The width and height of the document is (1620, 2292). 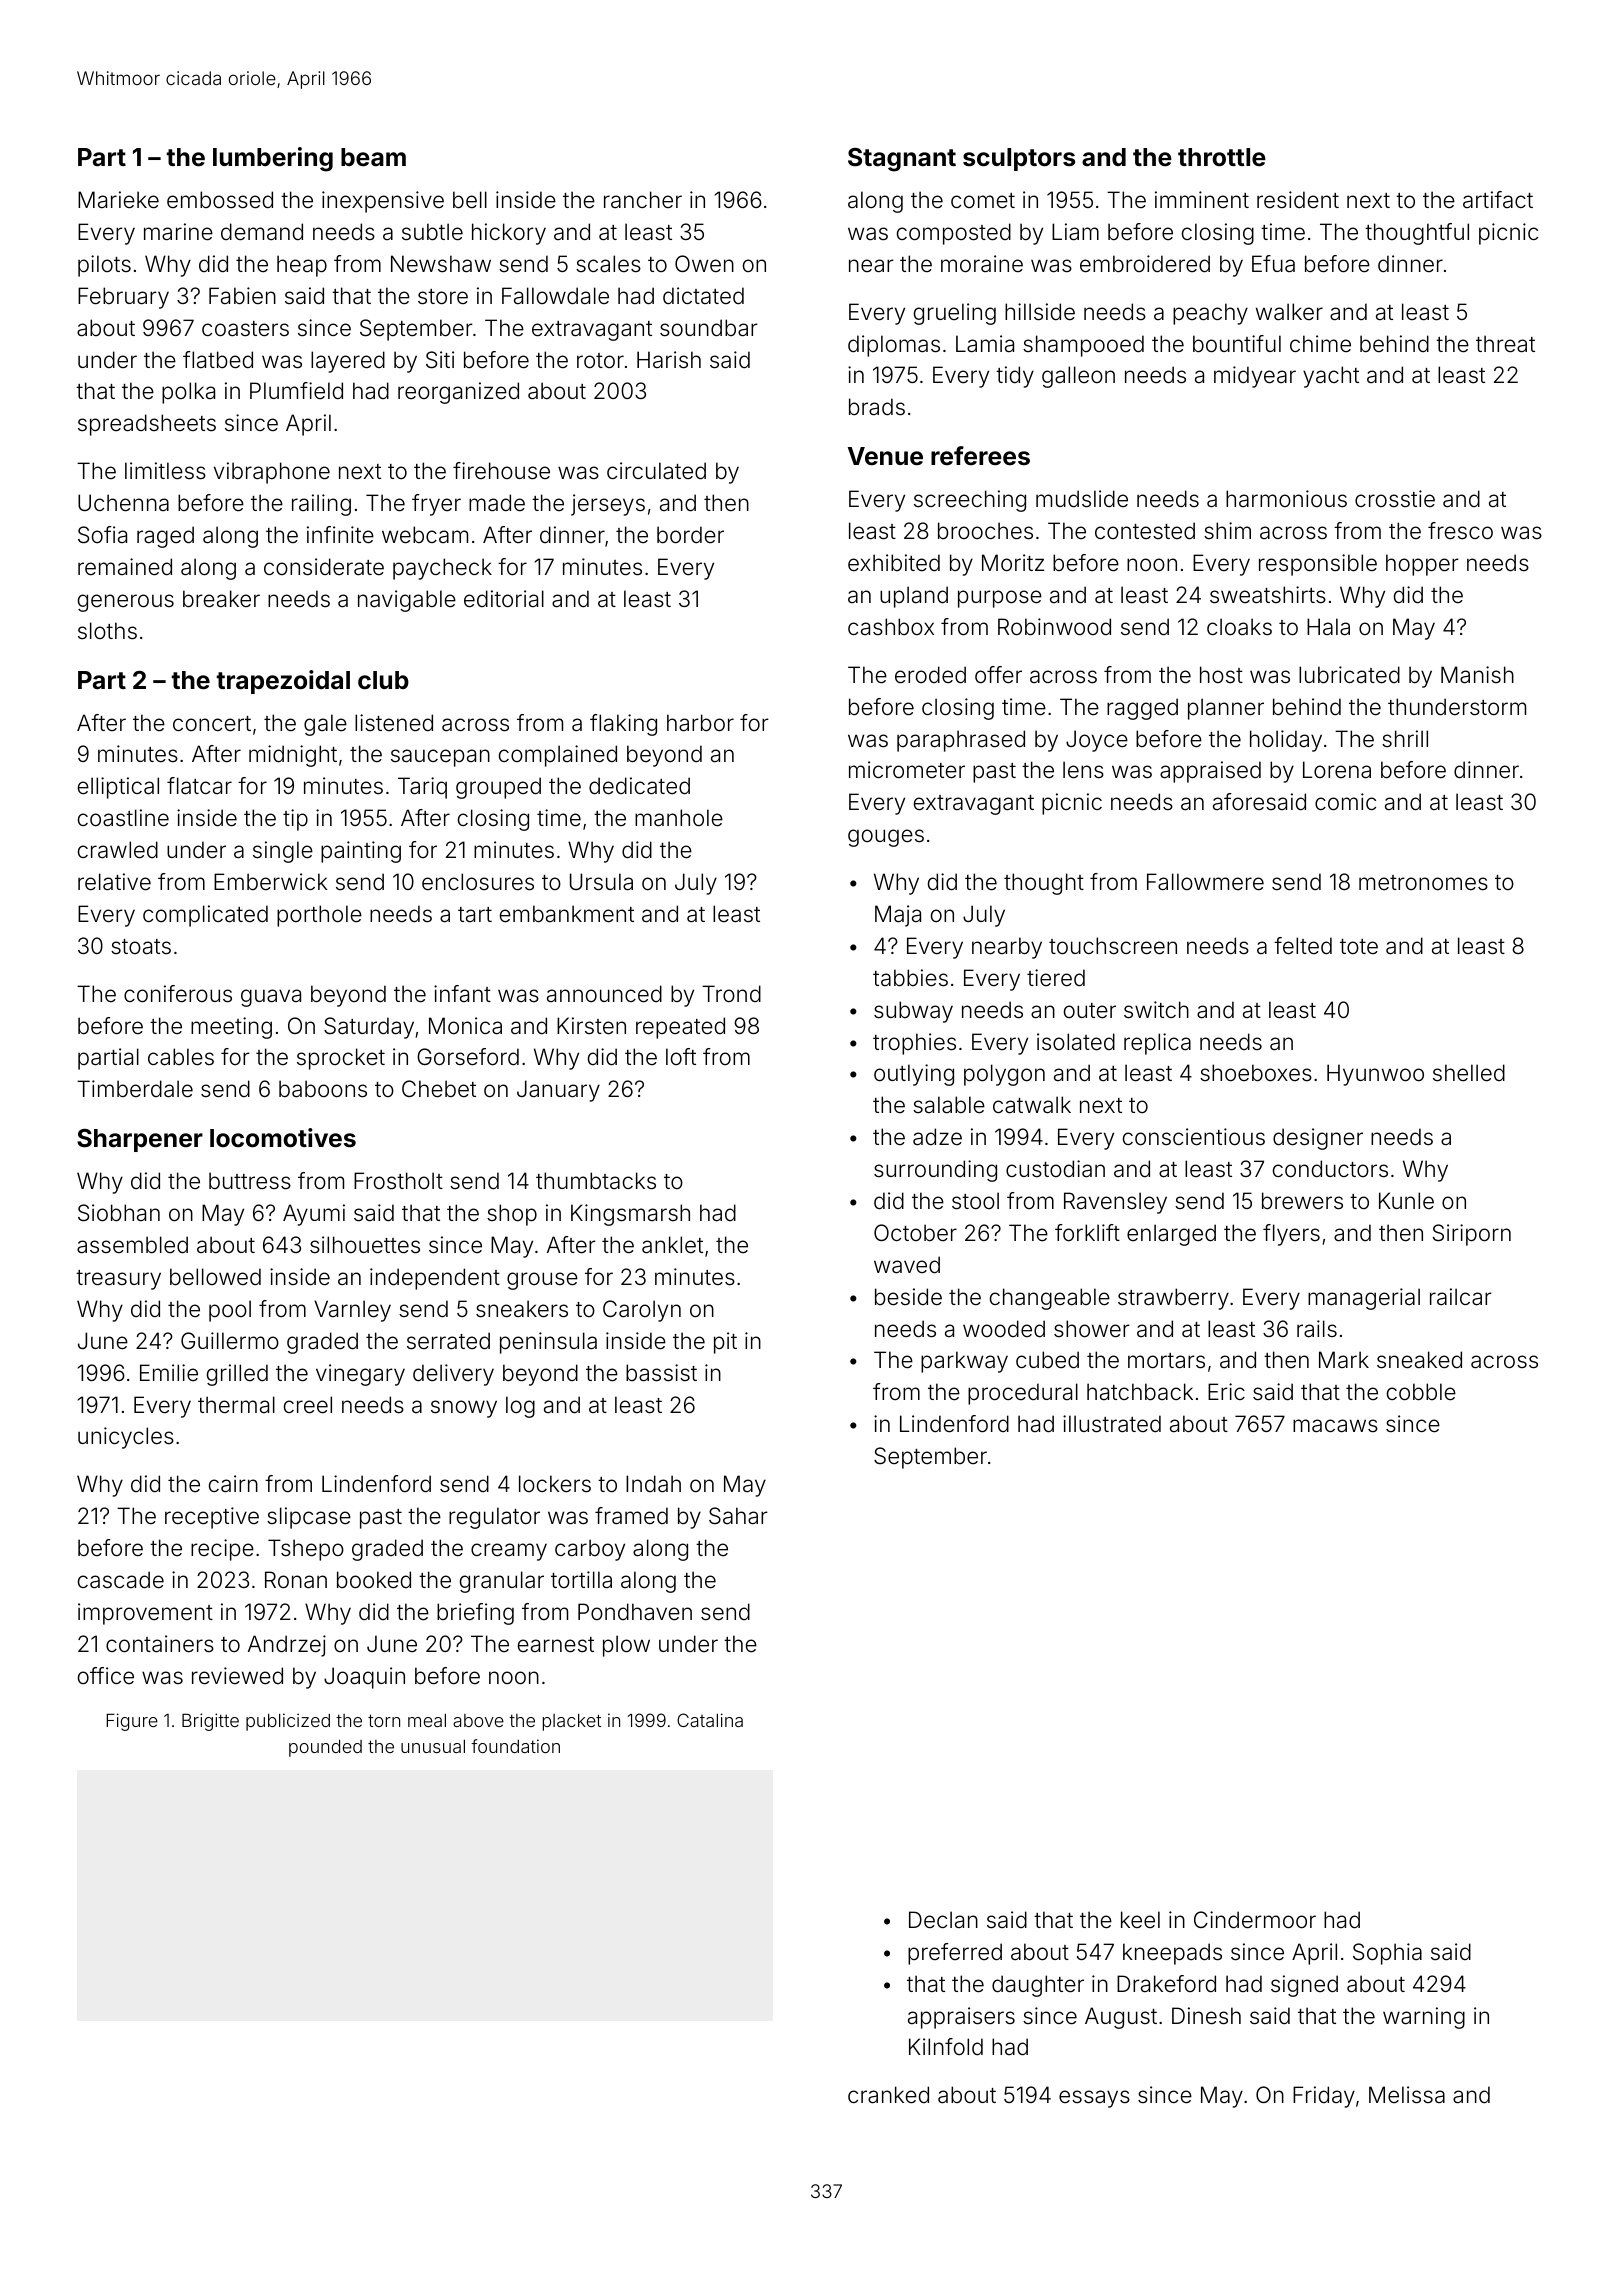 I want to click on keel, so click(x=1140, y=1919).
